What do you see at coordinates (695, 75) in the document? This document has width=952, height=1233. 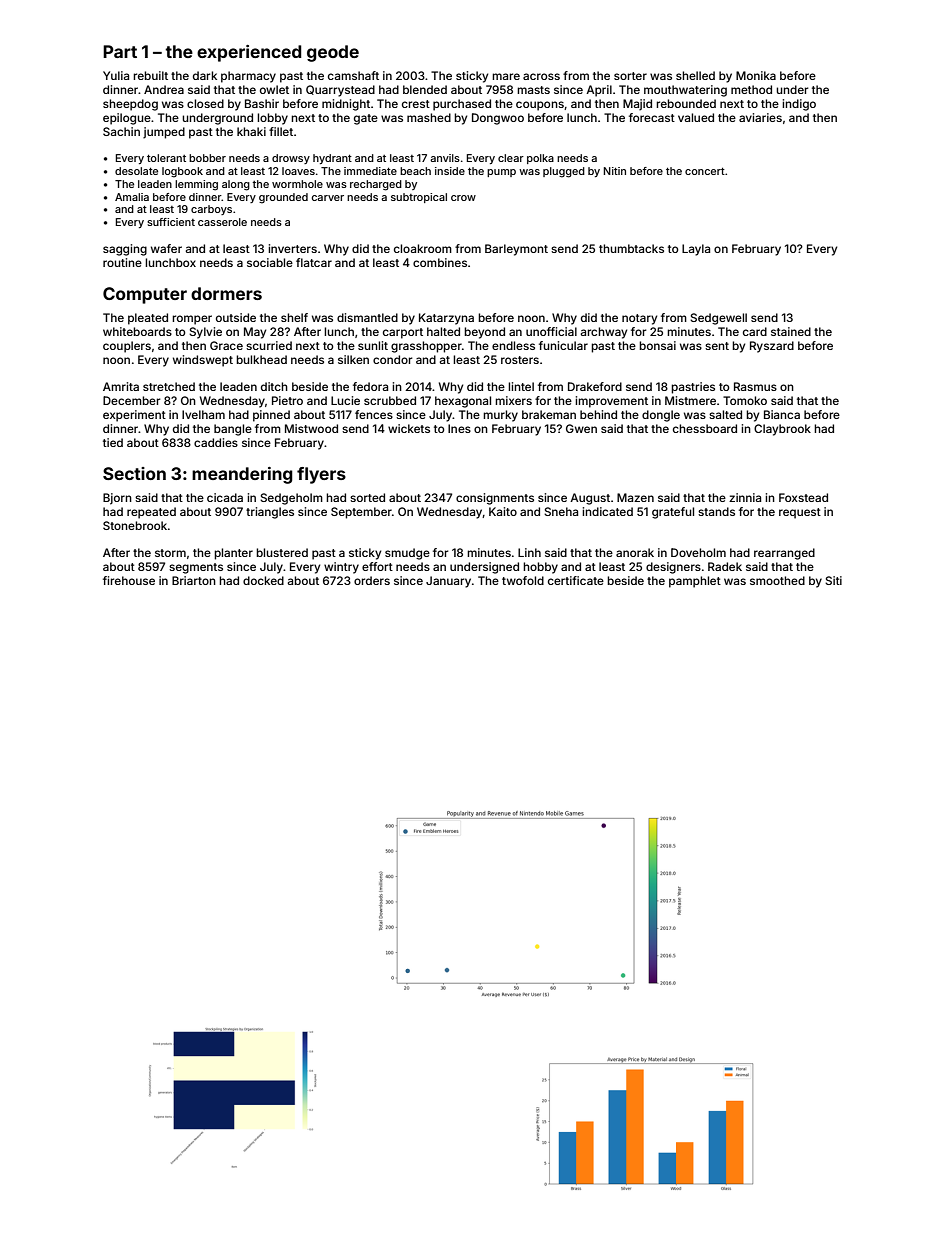 I see `shelled` at bounding box center [695, 75].
